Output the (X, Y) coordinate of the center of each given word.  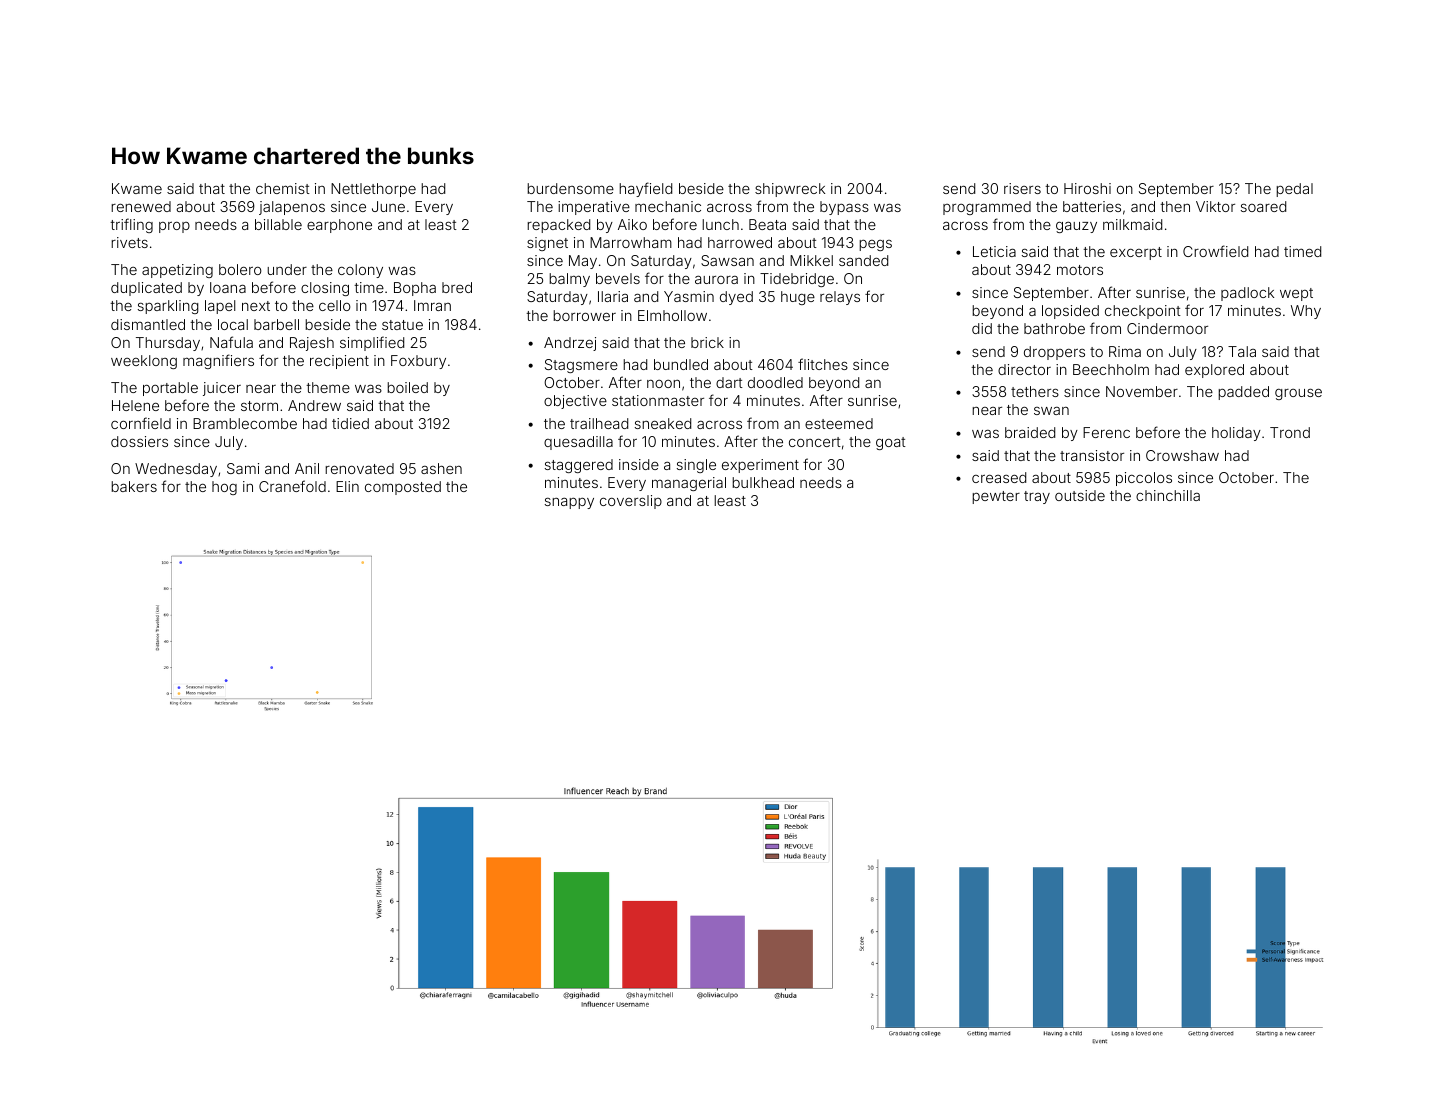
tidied (350, 423)
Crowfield (1215, 251)
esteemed (839, 423)
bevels (618, 278)
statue (402, 325)
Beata (767, 224)
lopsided (1070, 312)
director (1024, 369)
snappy (569, 503)
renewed (141, 206)
